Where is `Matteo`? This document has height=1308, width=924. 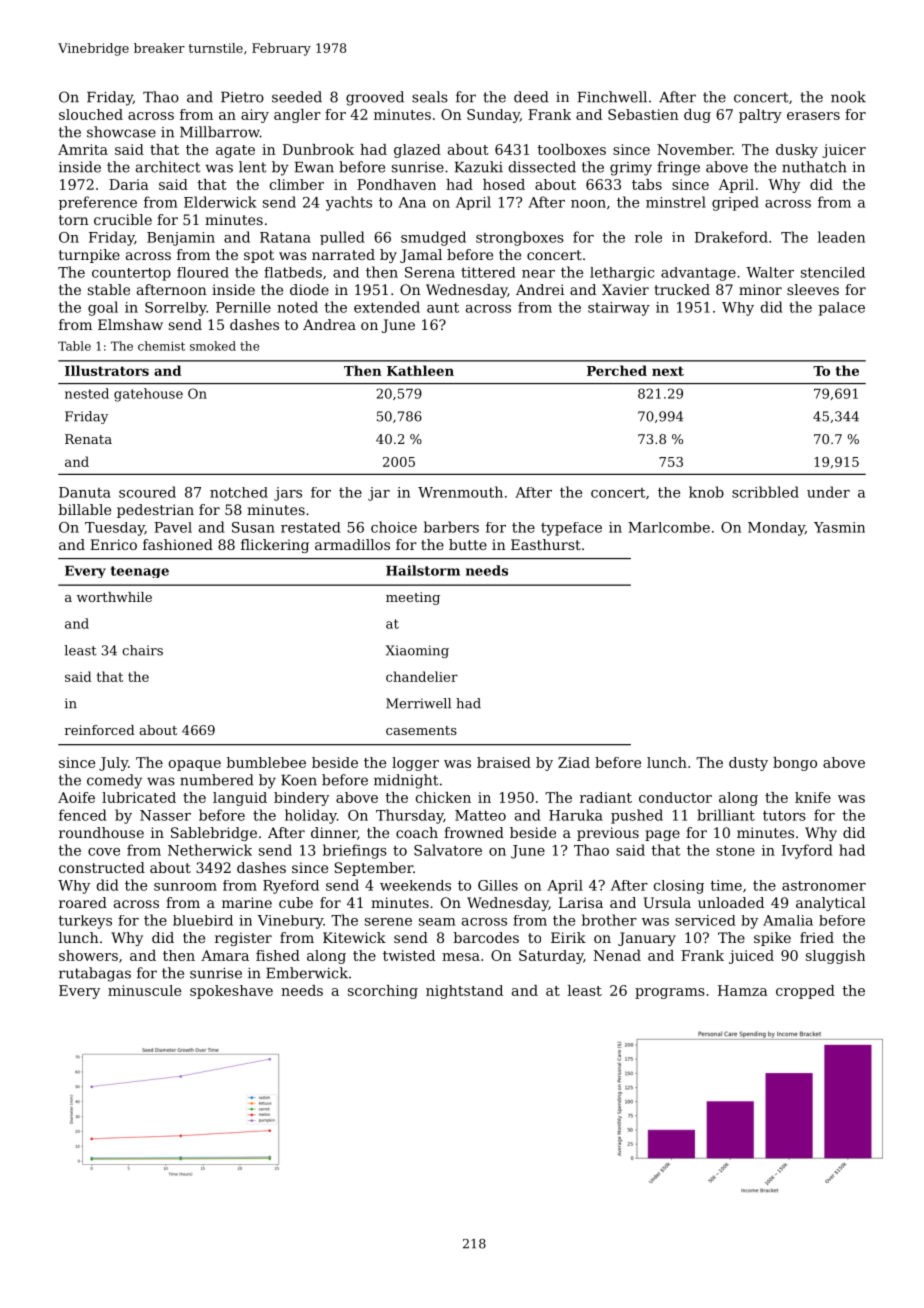 Matteo is located at coordinates (480, 815).
